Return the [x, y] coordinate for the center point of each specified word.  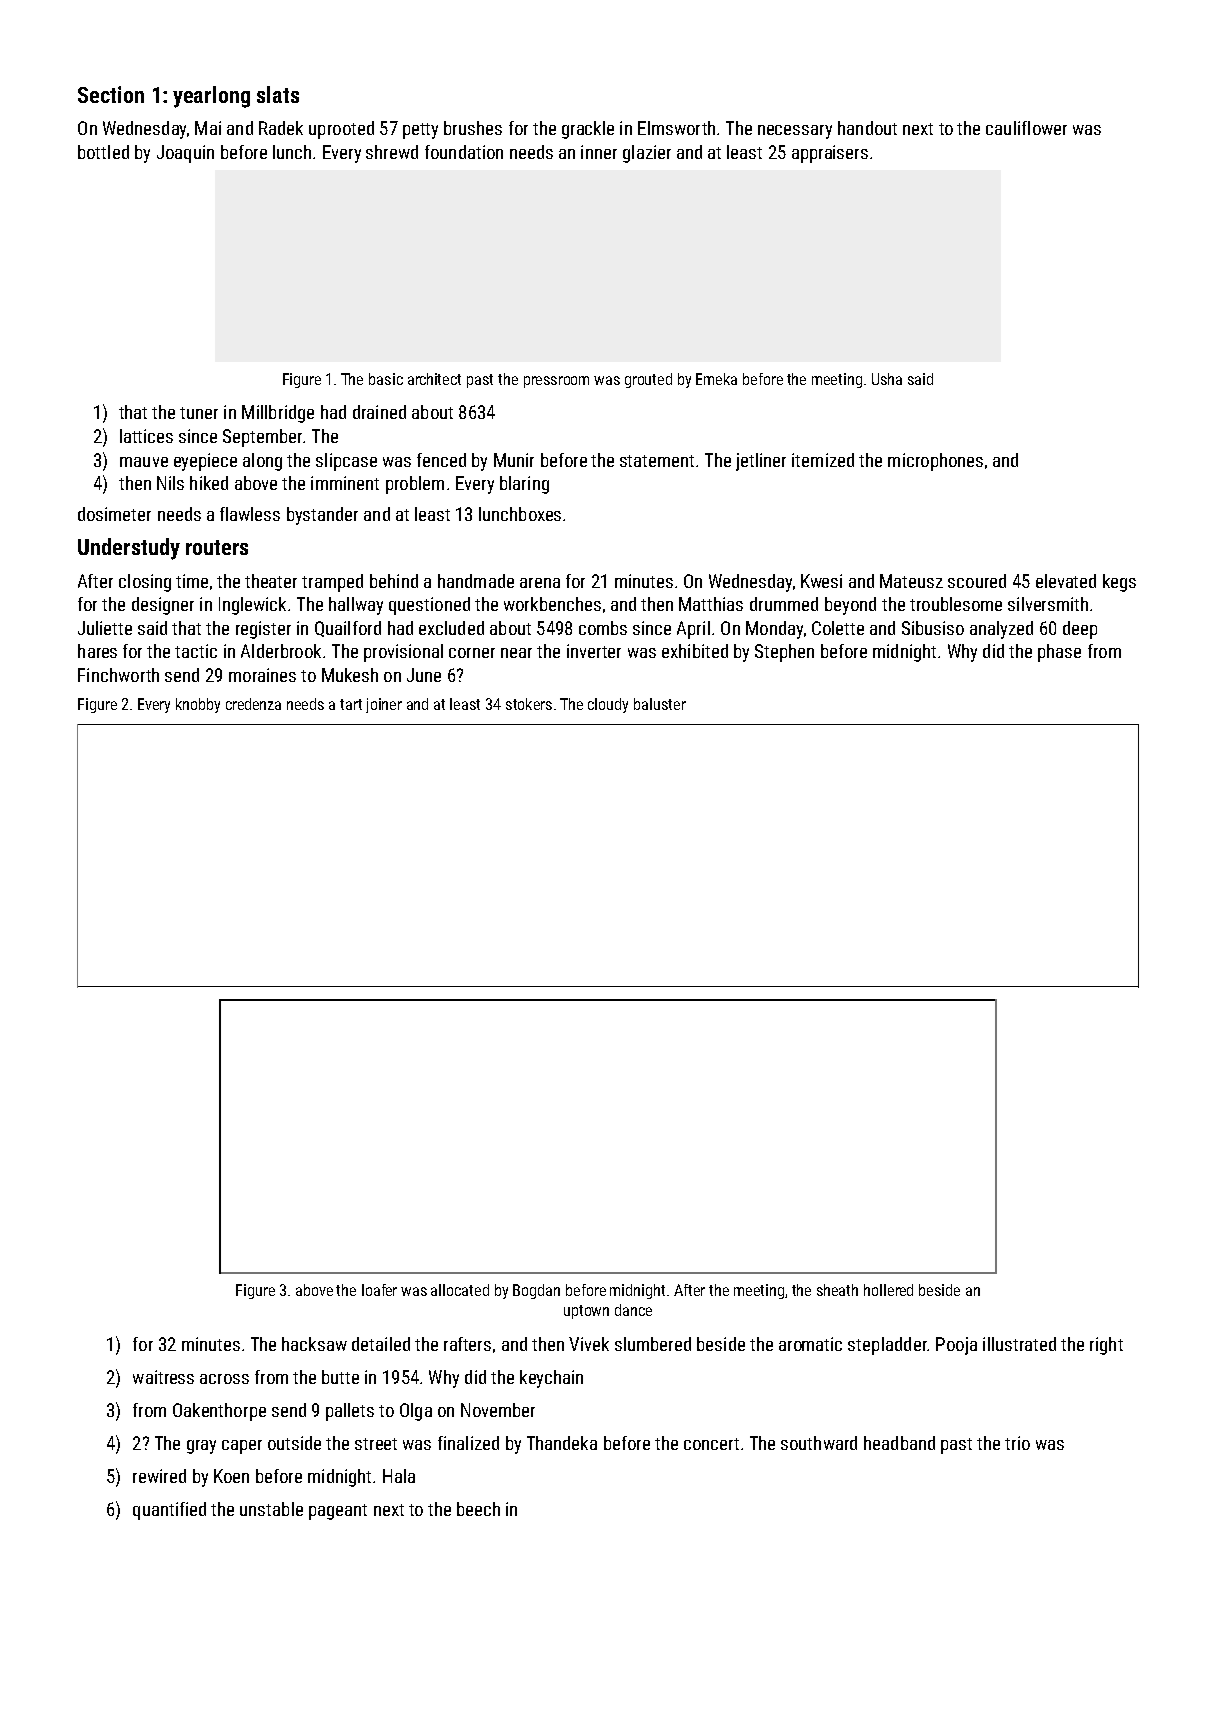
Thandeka [562, 1443]
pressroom [556, 382]
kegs [1119, 583]
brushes [473, 128]
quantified [169, 1511]
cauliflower [1026, 128]
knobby [198, 705]
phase [1059, 653]
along [262, 462]
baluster [660, 704]
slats [278, 94]
